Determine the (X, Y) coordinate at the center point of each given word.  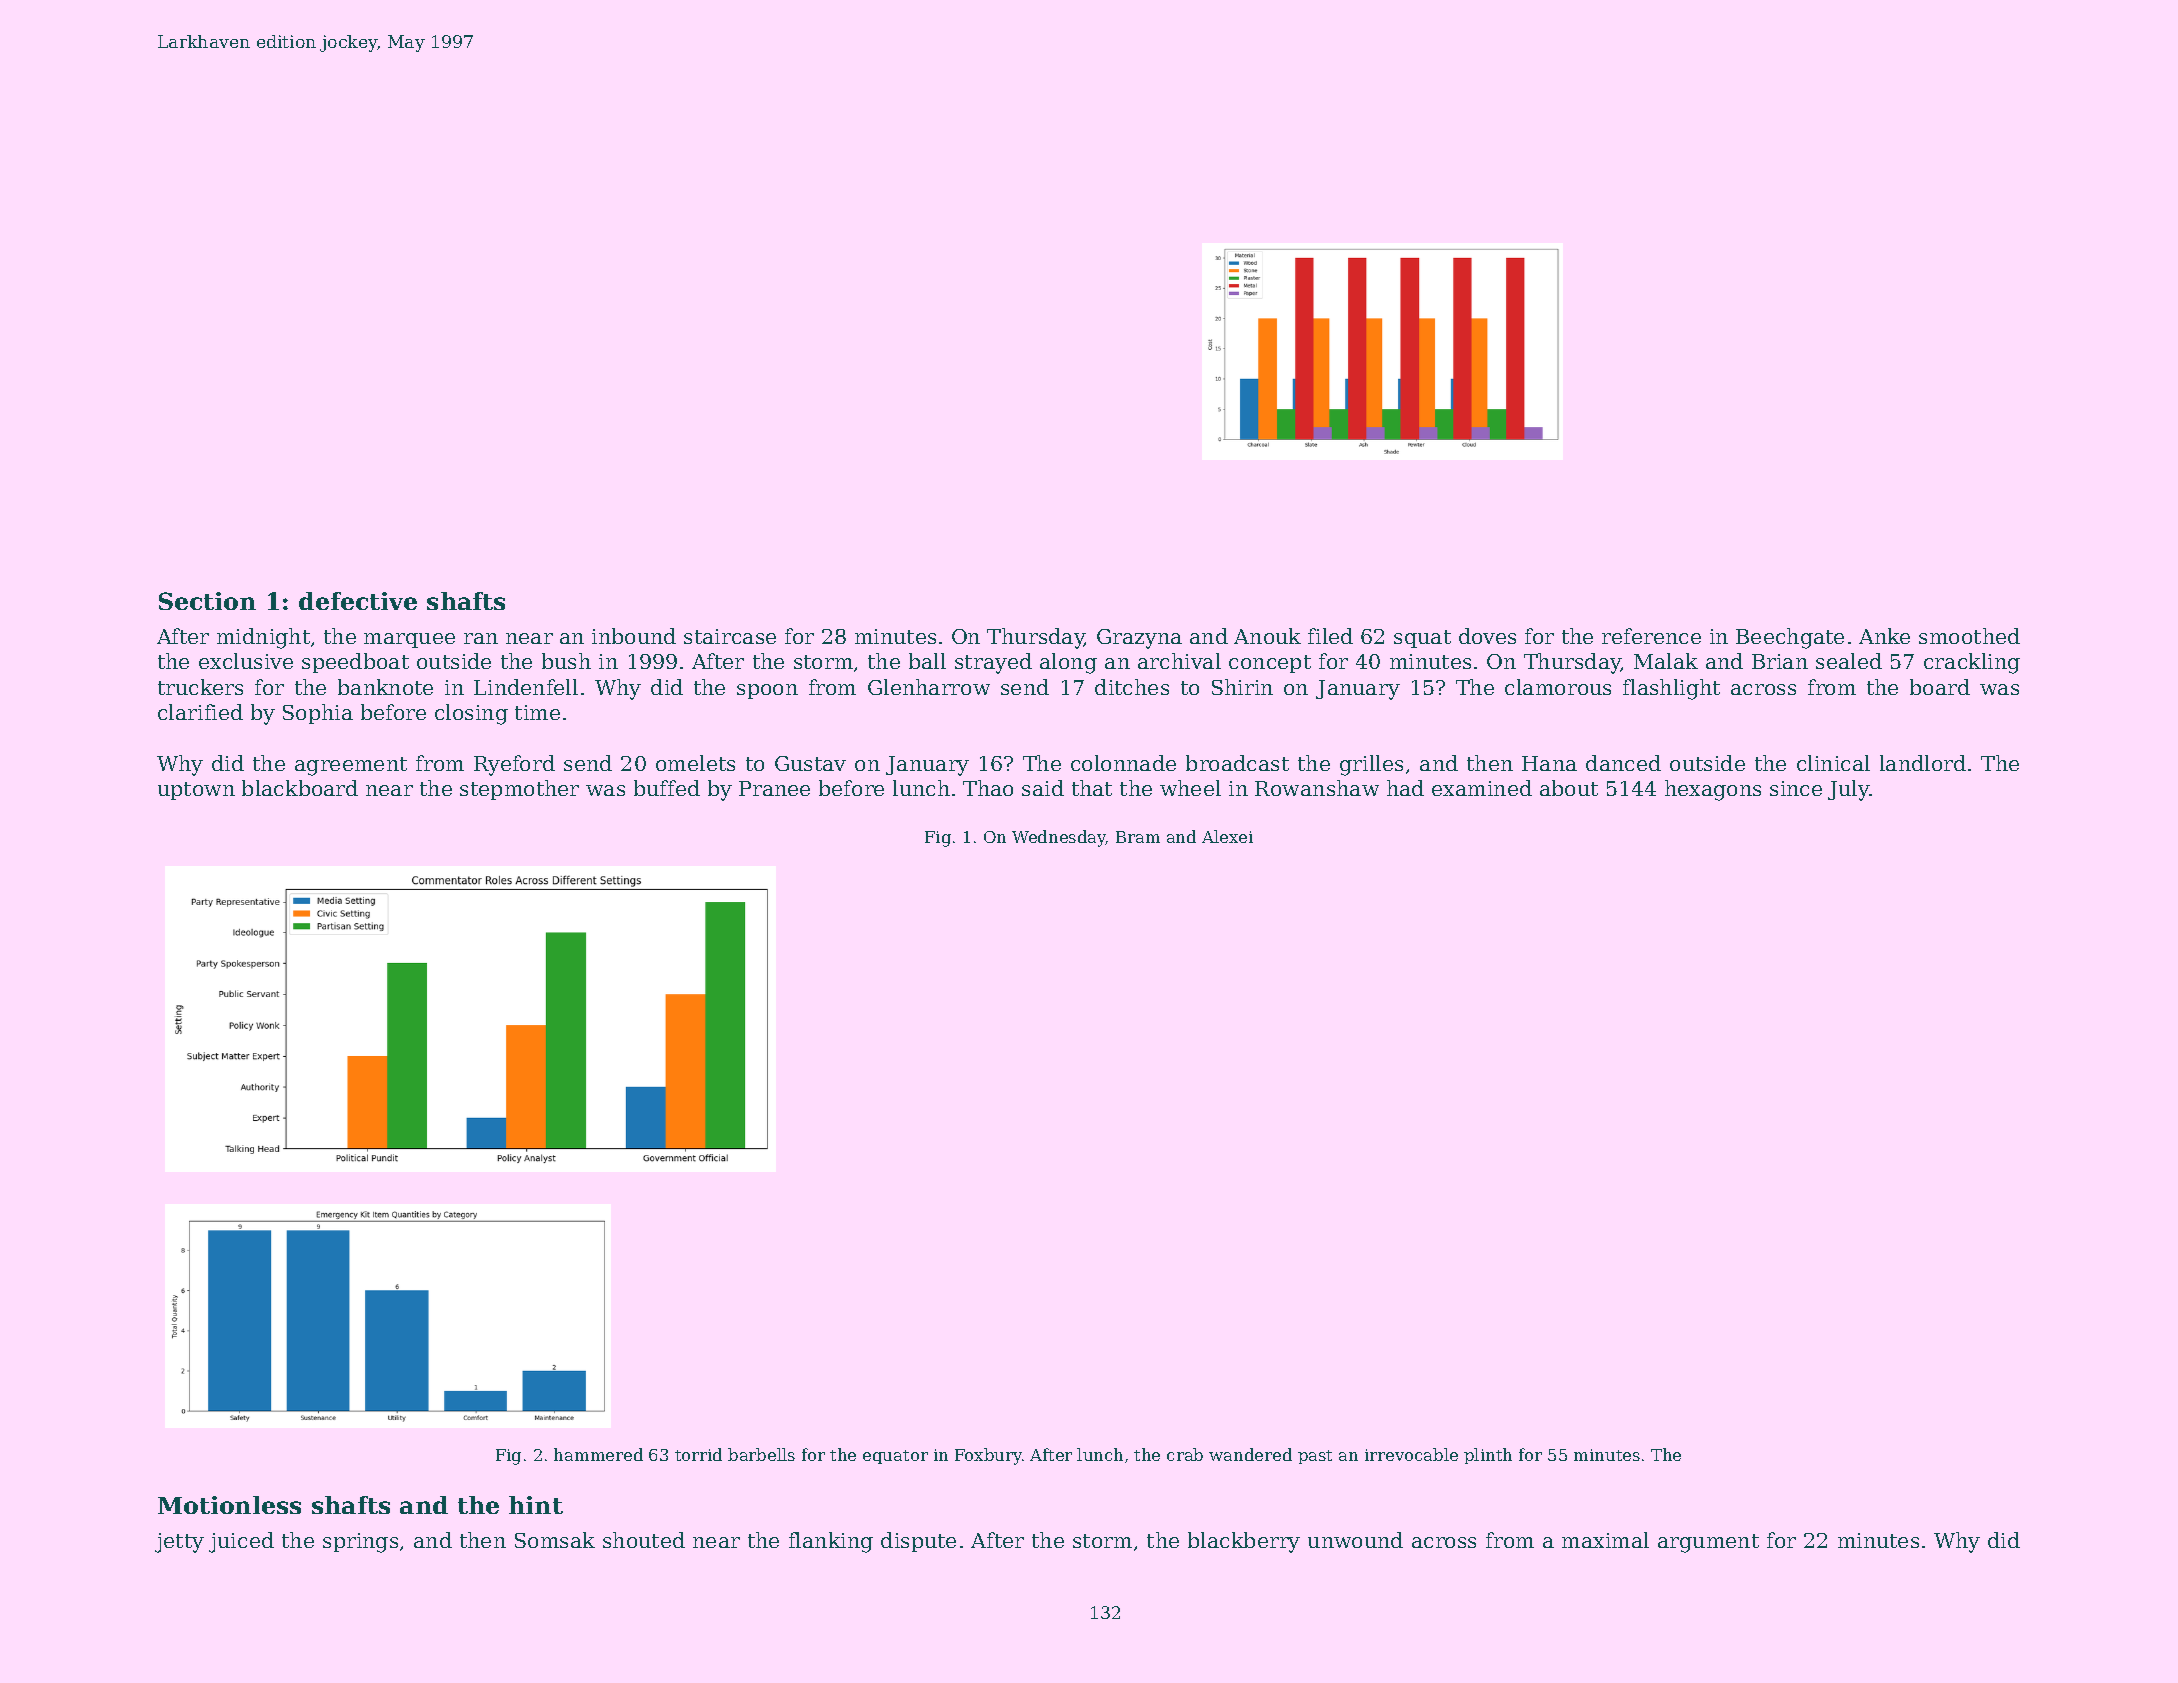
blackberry (1244, 1542)
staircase (730, 636)
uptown (196, 791)
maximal (1605, 1540)
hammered (598, 1454)
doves (1487, 636)
